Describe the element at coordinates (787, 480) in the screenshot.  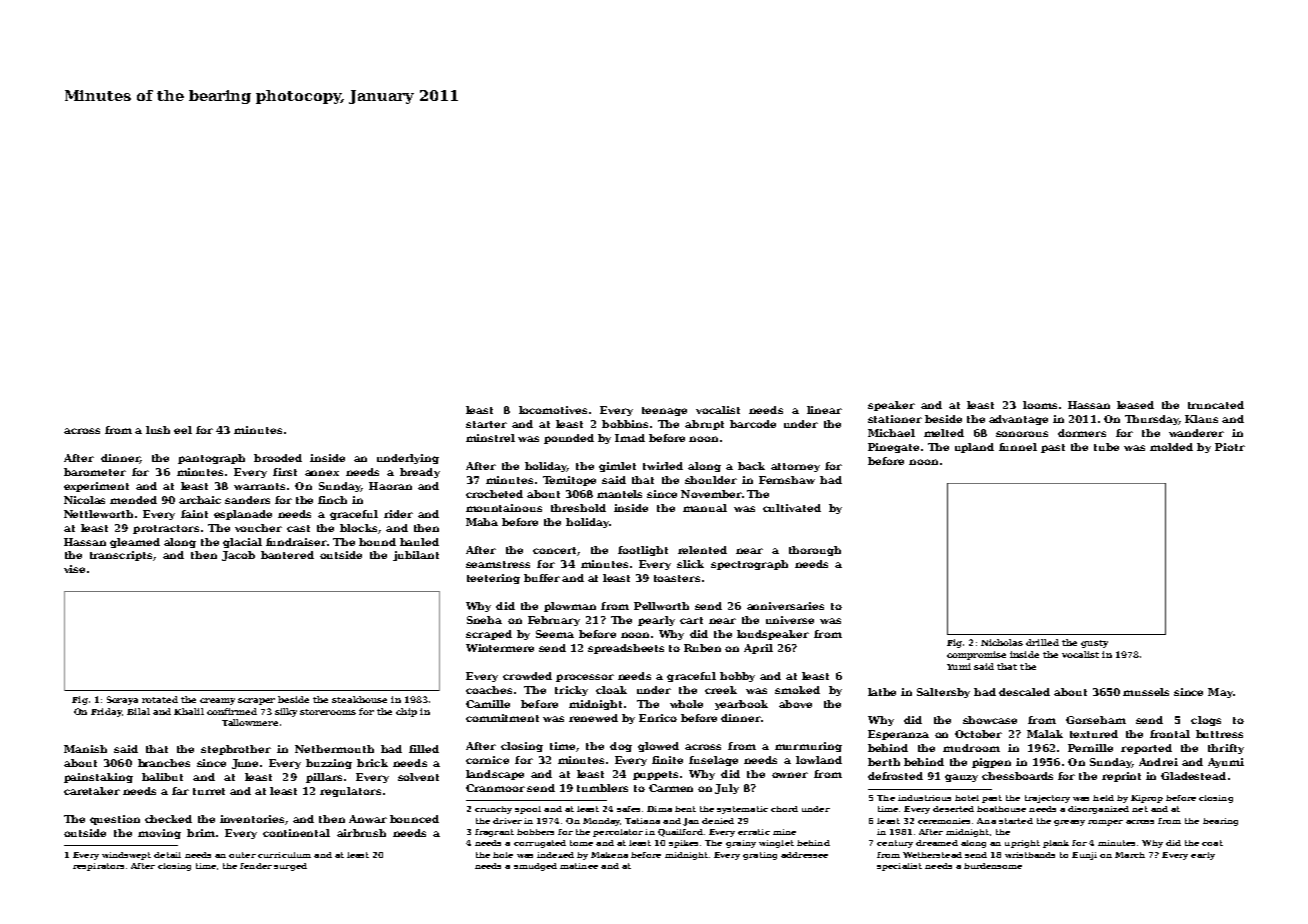
I see `Fernshaw` at that location.
